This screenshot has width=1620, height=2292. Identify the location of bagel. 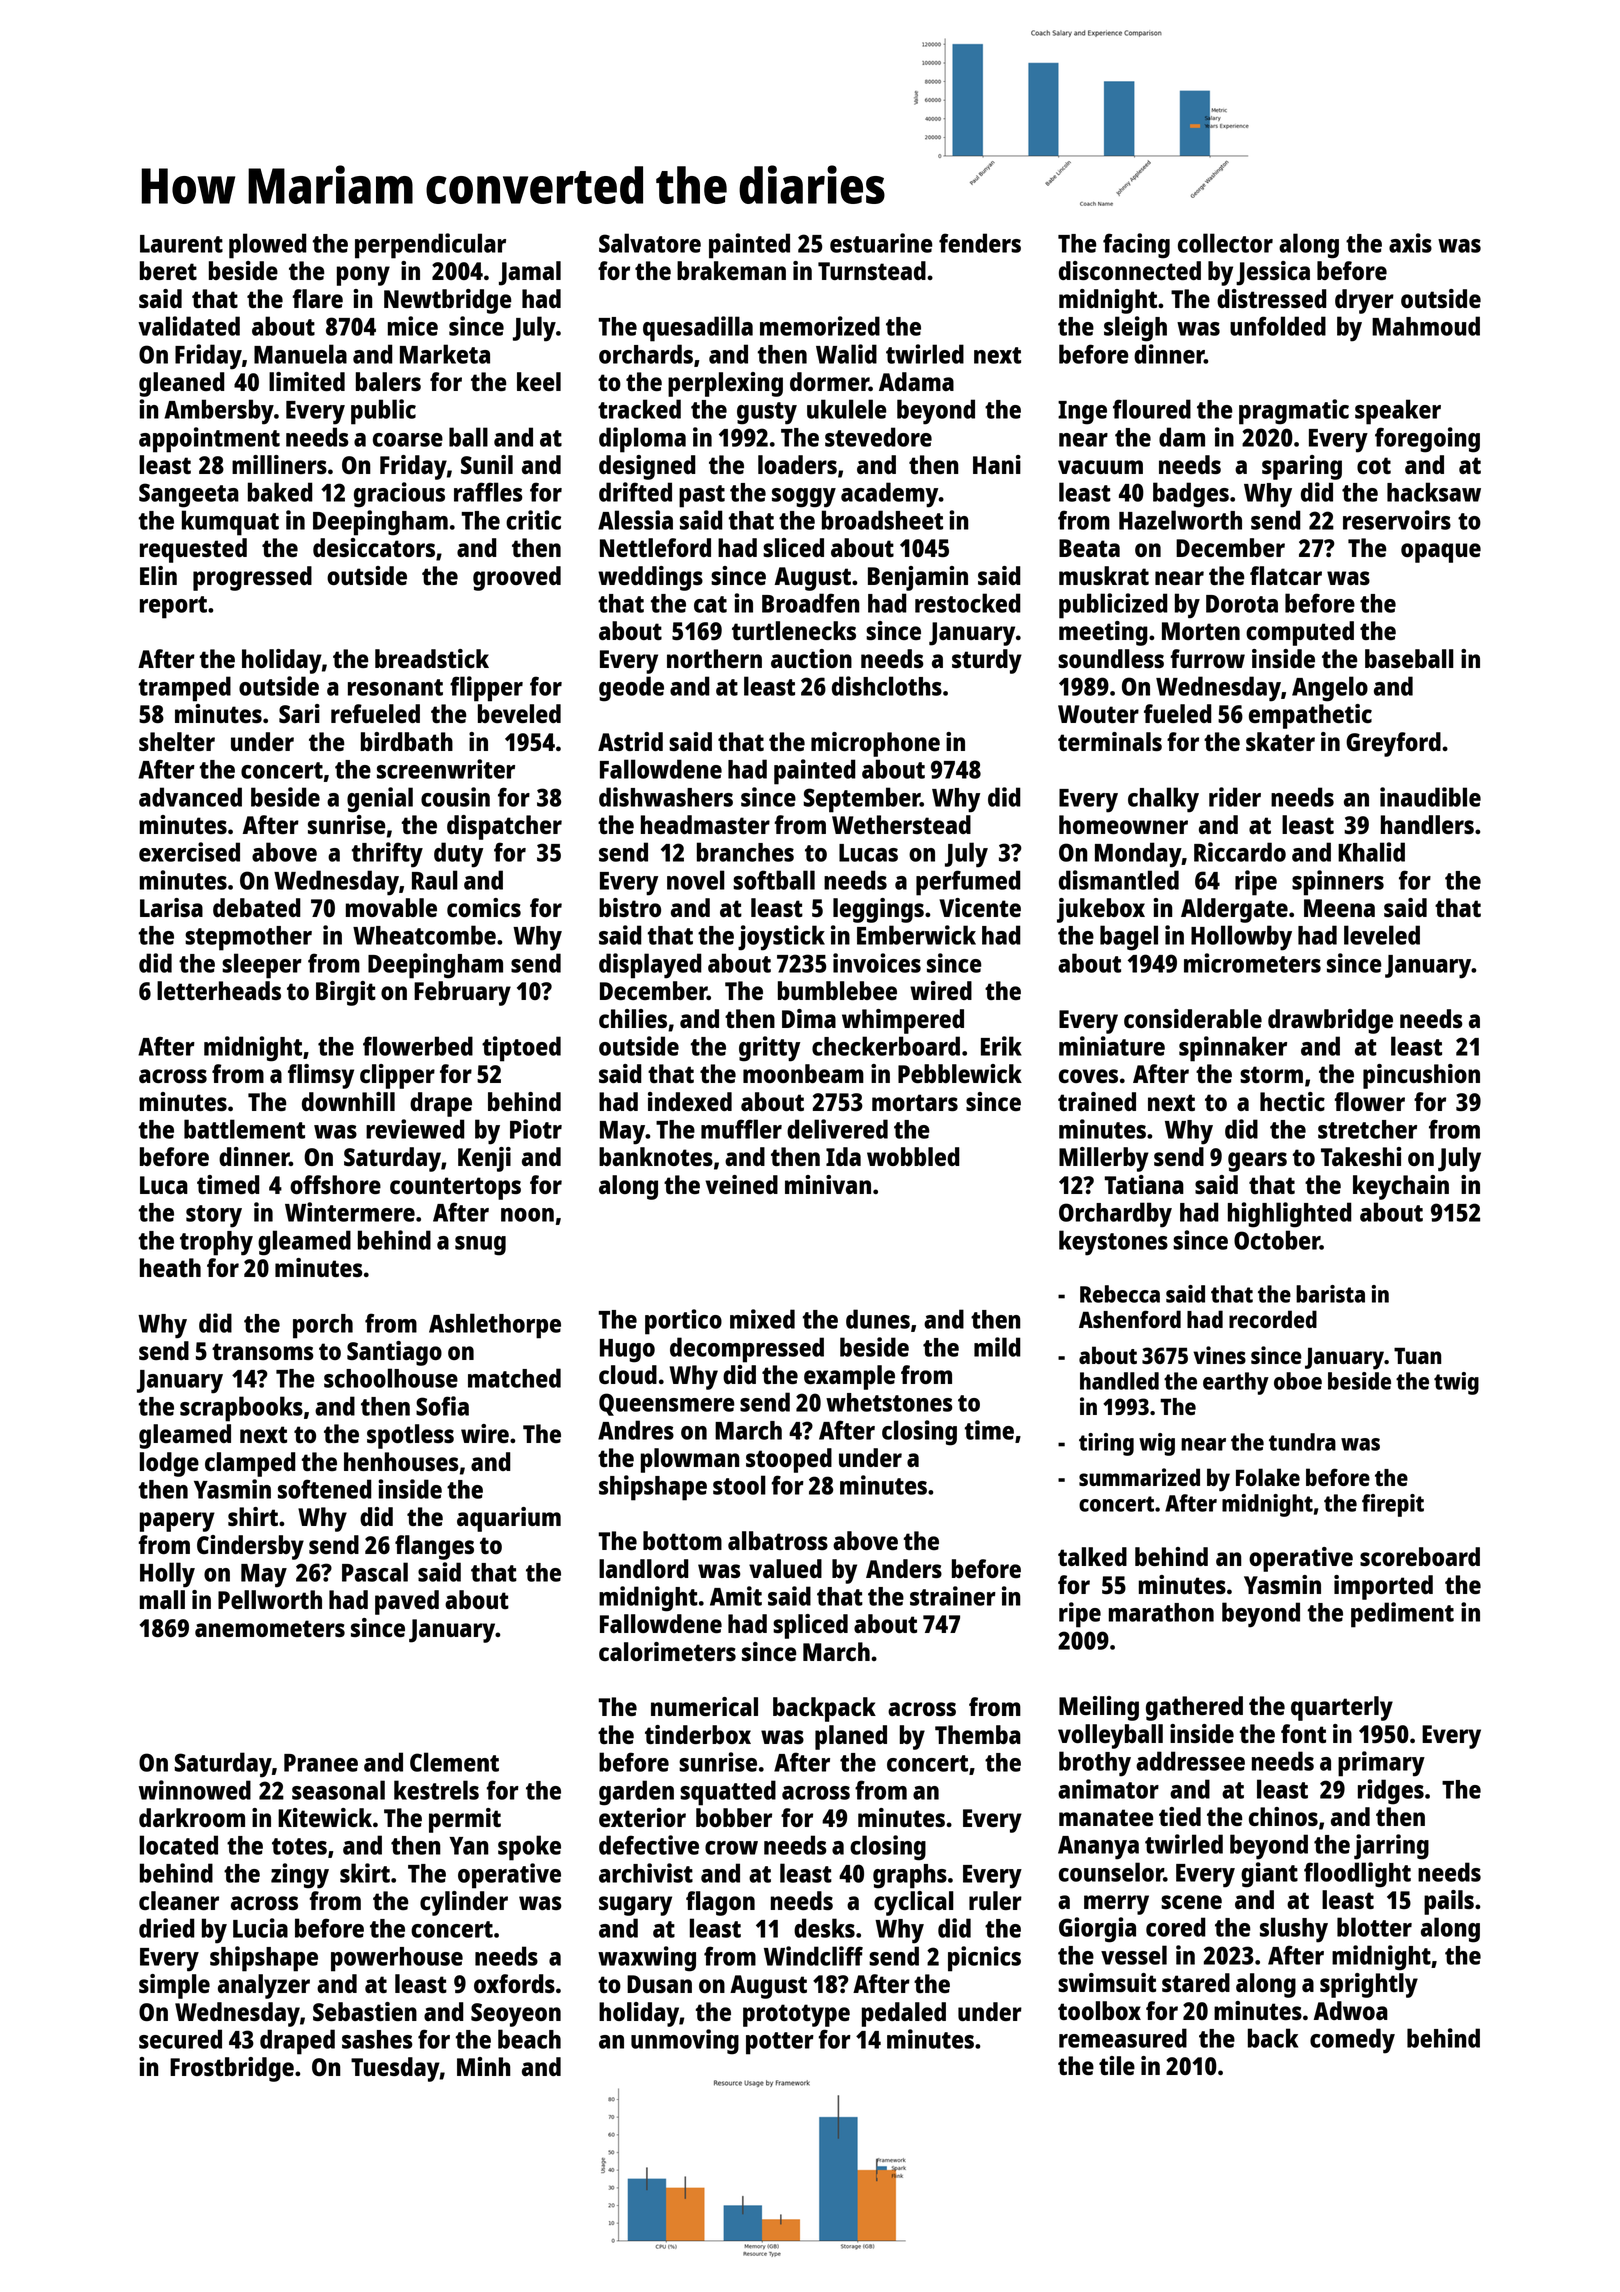
(1129, 938).
